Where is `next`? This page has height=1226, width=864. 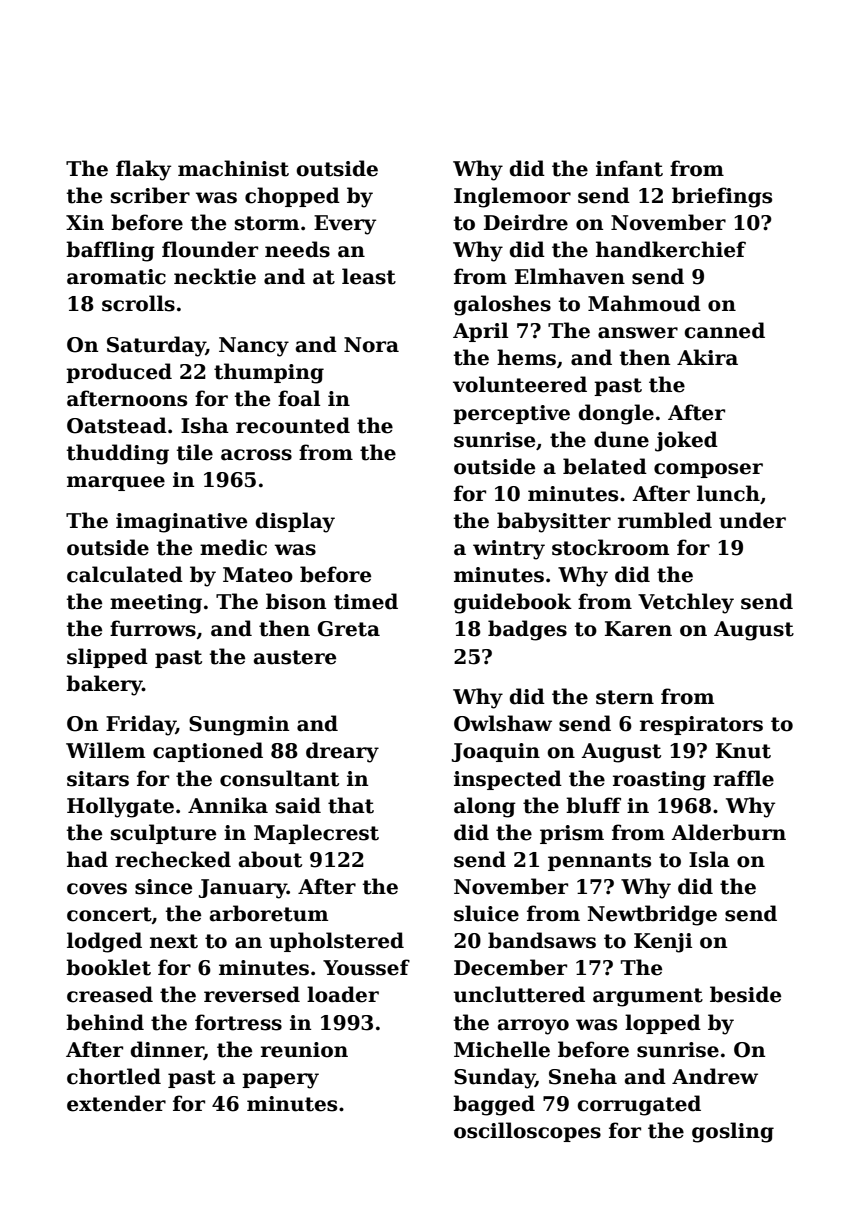
next is located at coordinates (174, 941).
